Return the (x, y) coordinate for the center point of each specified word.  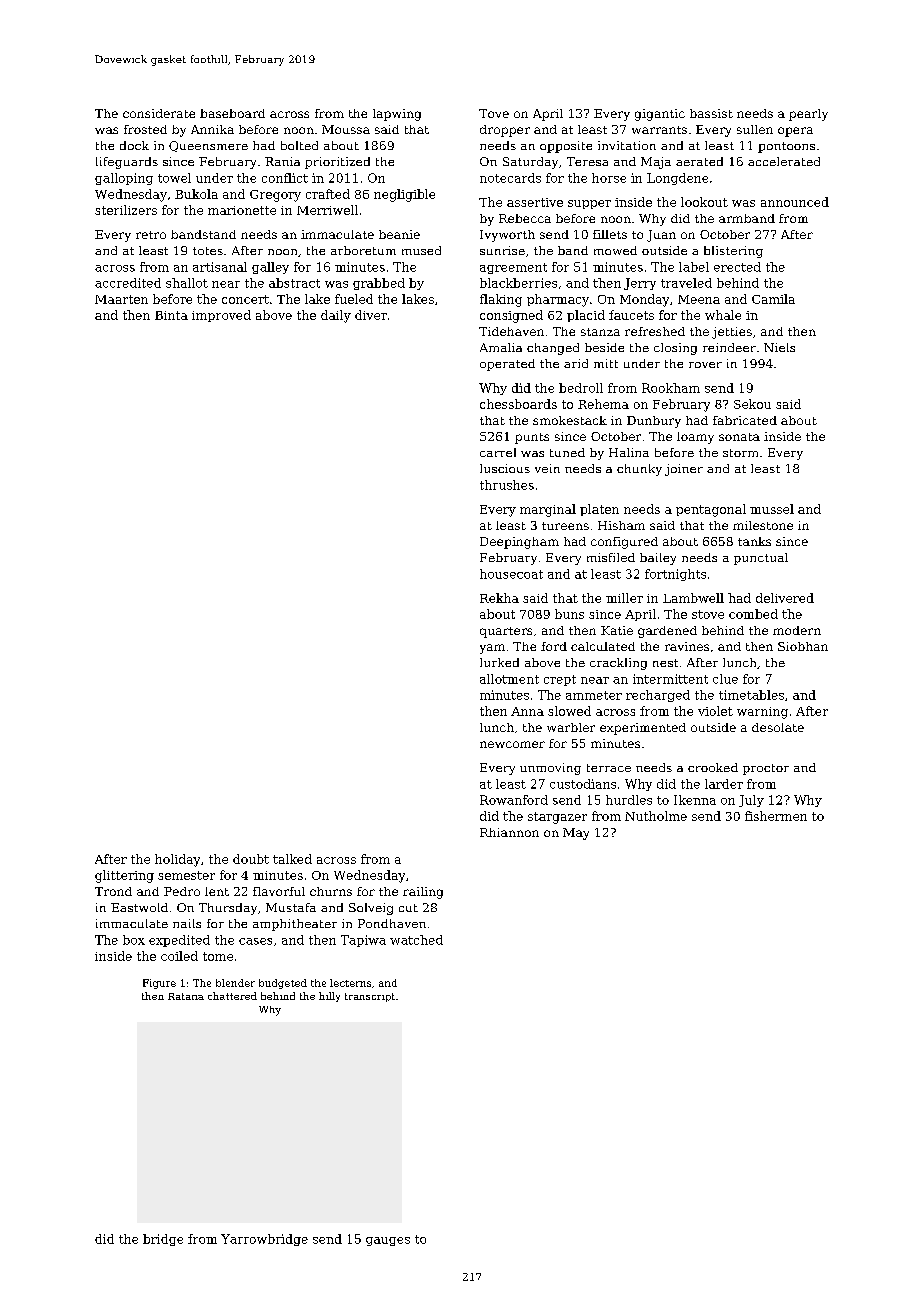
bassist (711, 113)
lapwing (397, 115)
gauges (388, 1241)
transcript (370, 997)
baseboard (232, 113)
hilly (329, 997)
